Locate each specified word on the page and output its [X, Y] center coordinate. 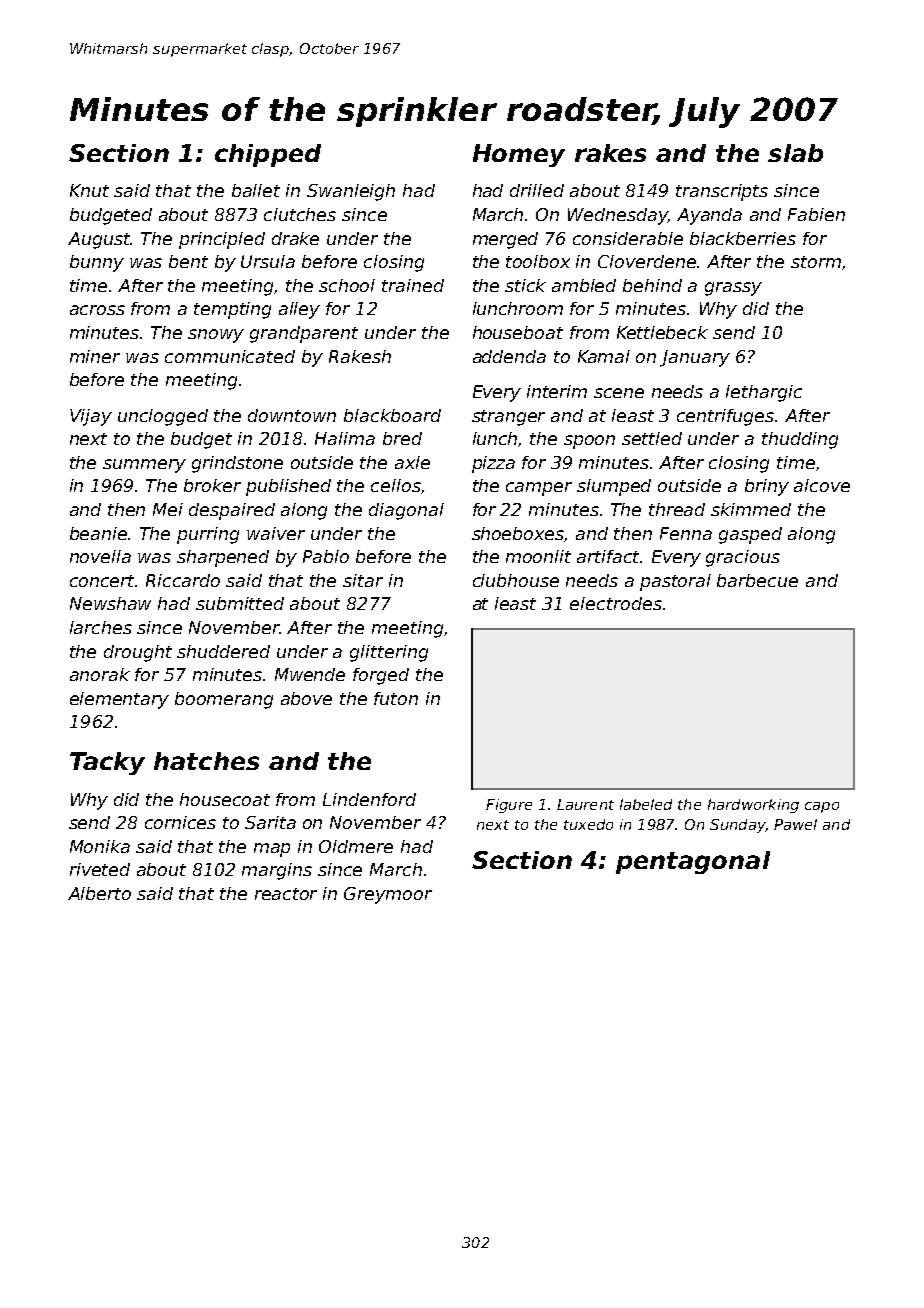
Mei [168, 509]
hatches [206, 761]
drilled [537, 190]
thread [677, 509]
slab [795, 153]
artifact [609, 556]
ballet [256, 190]
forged [381, 676]
